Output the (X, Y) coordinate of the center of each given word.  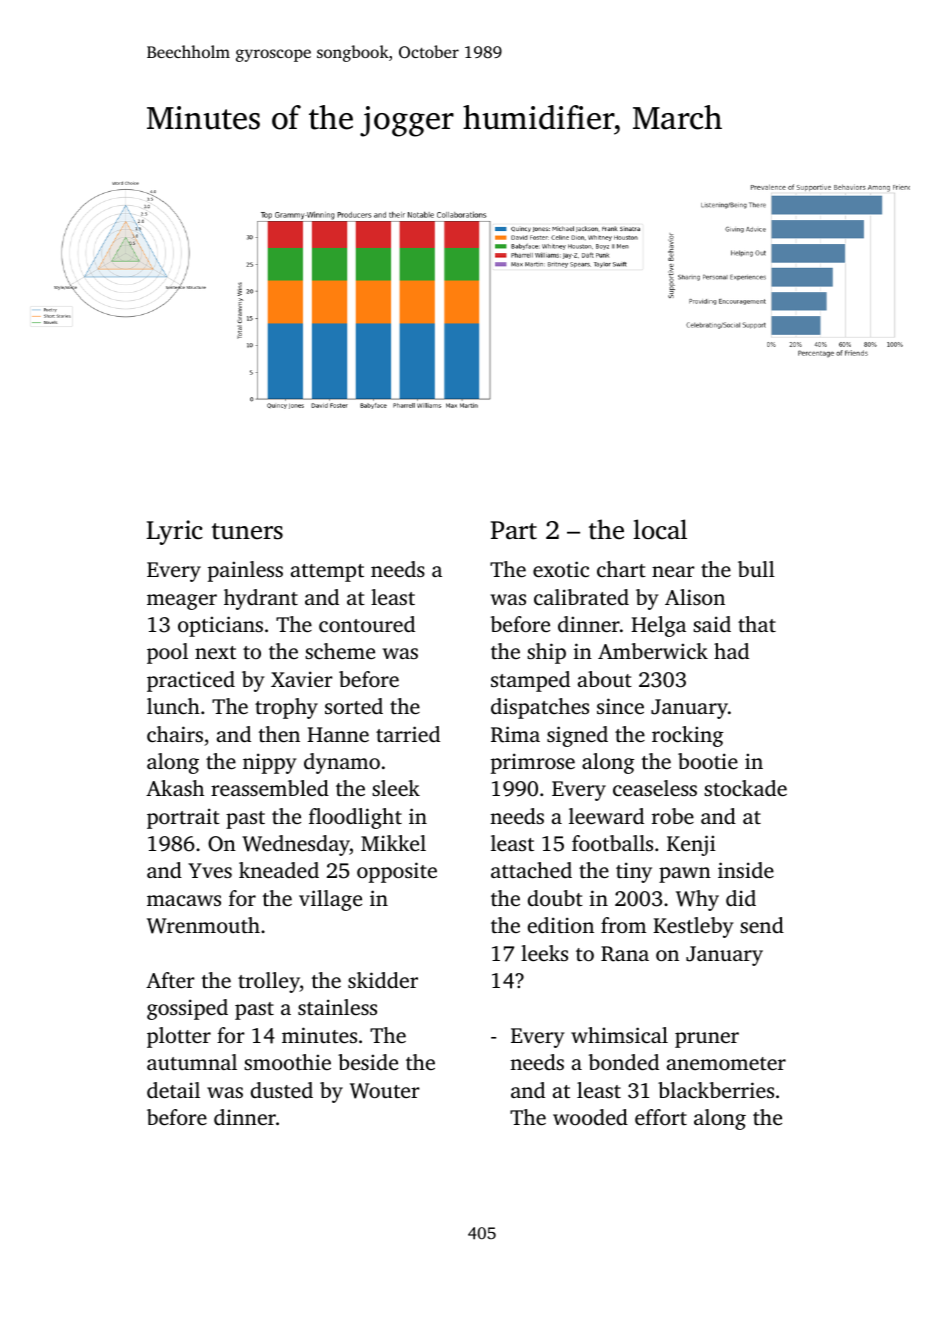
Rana (625, 954)
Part (514, 530)
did (741, 898)
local (660, 529)
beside (368, 1062)
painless (245, 571)
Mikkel (393, 843)
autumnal (192, 1062)
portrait (183, 818)
